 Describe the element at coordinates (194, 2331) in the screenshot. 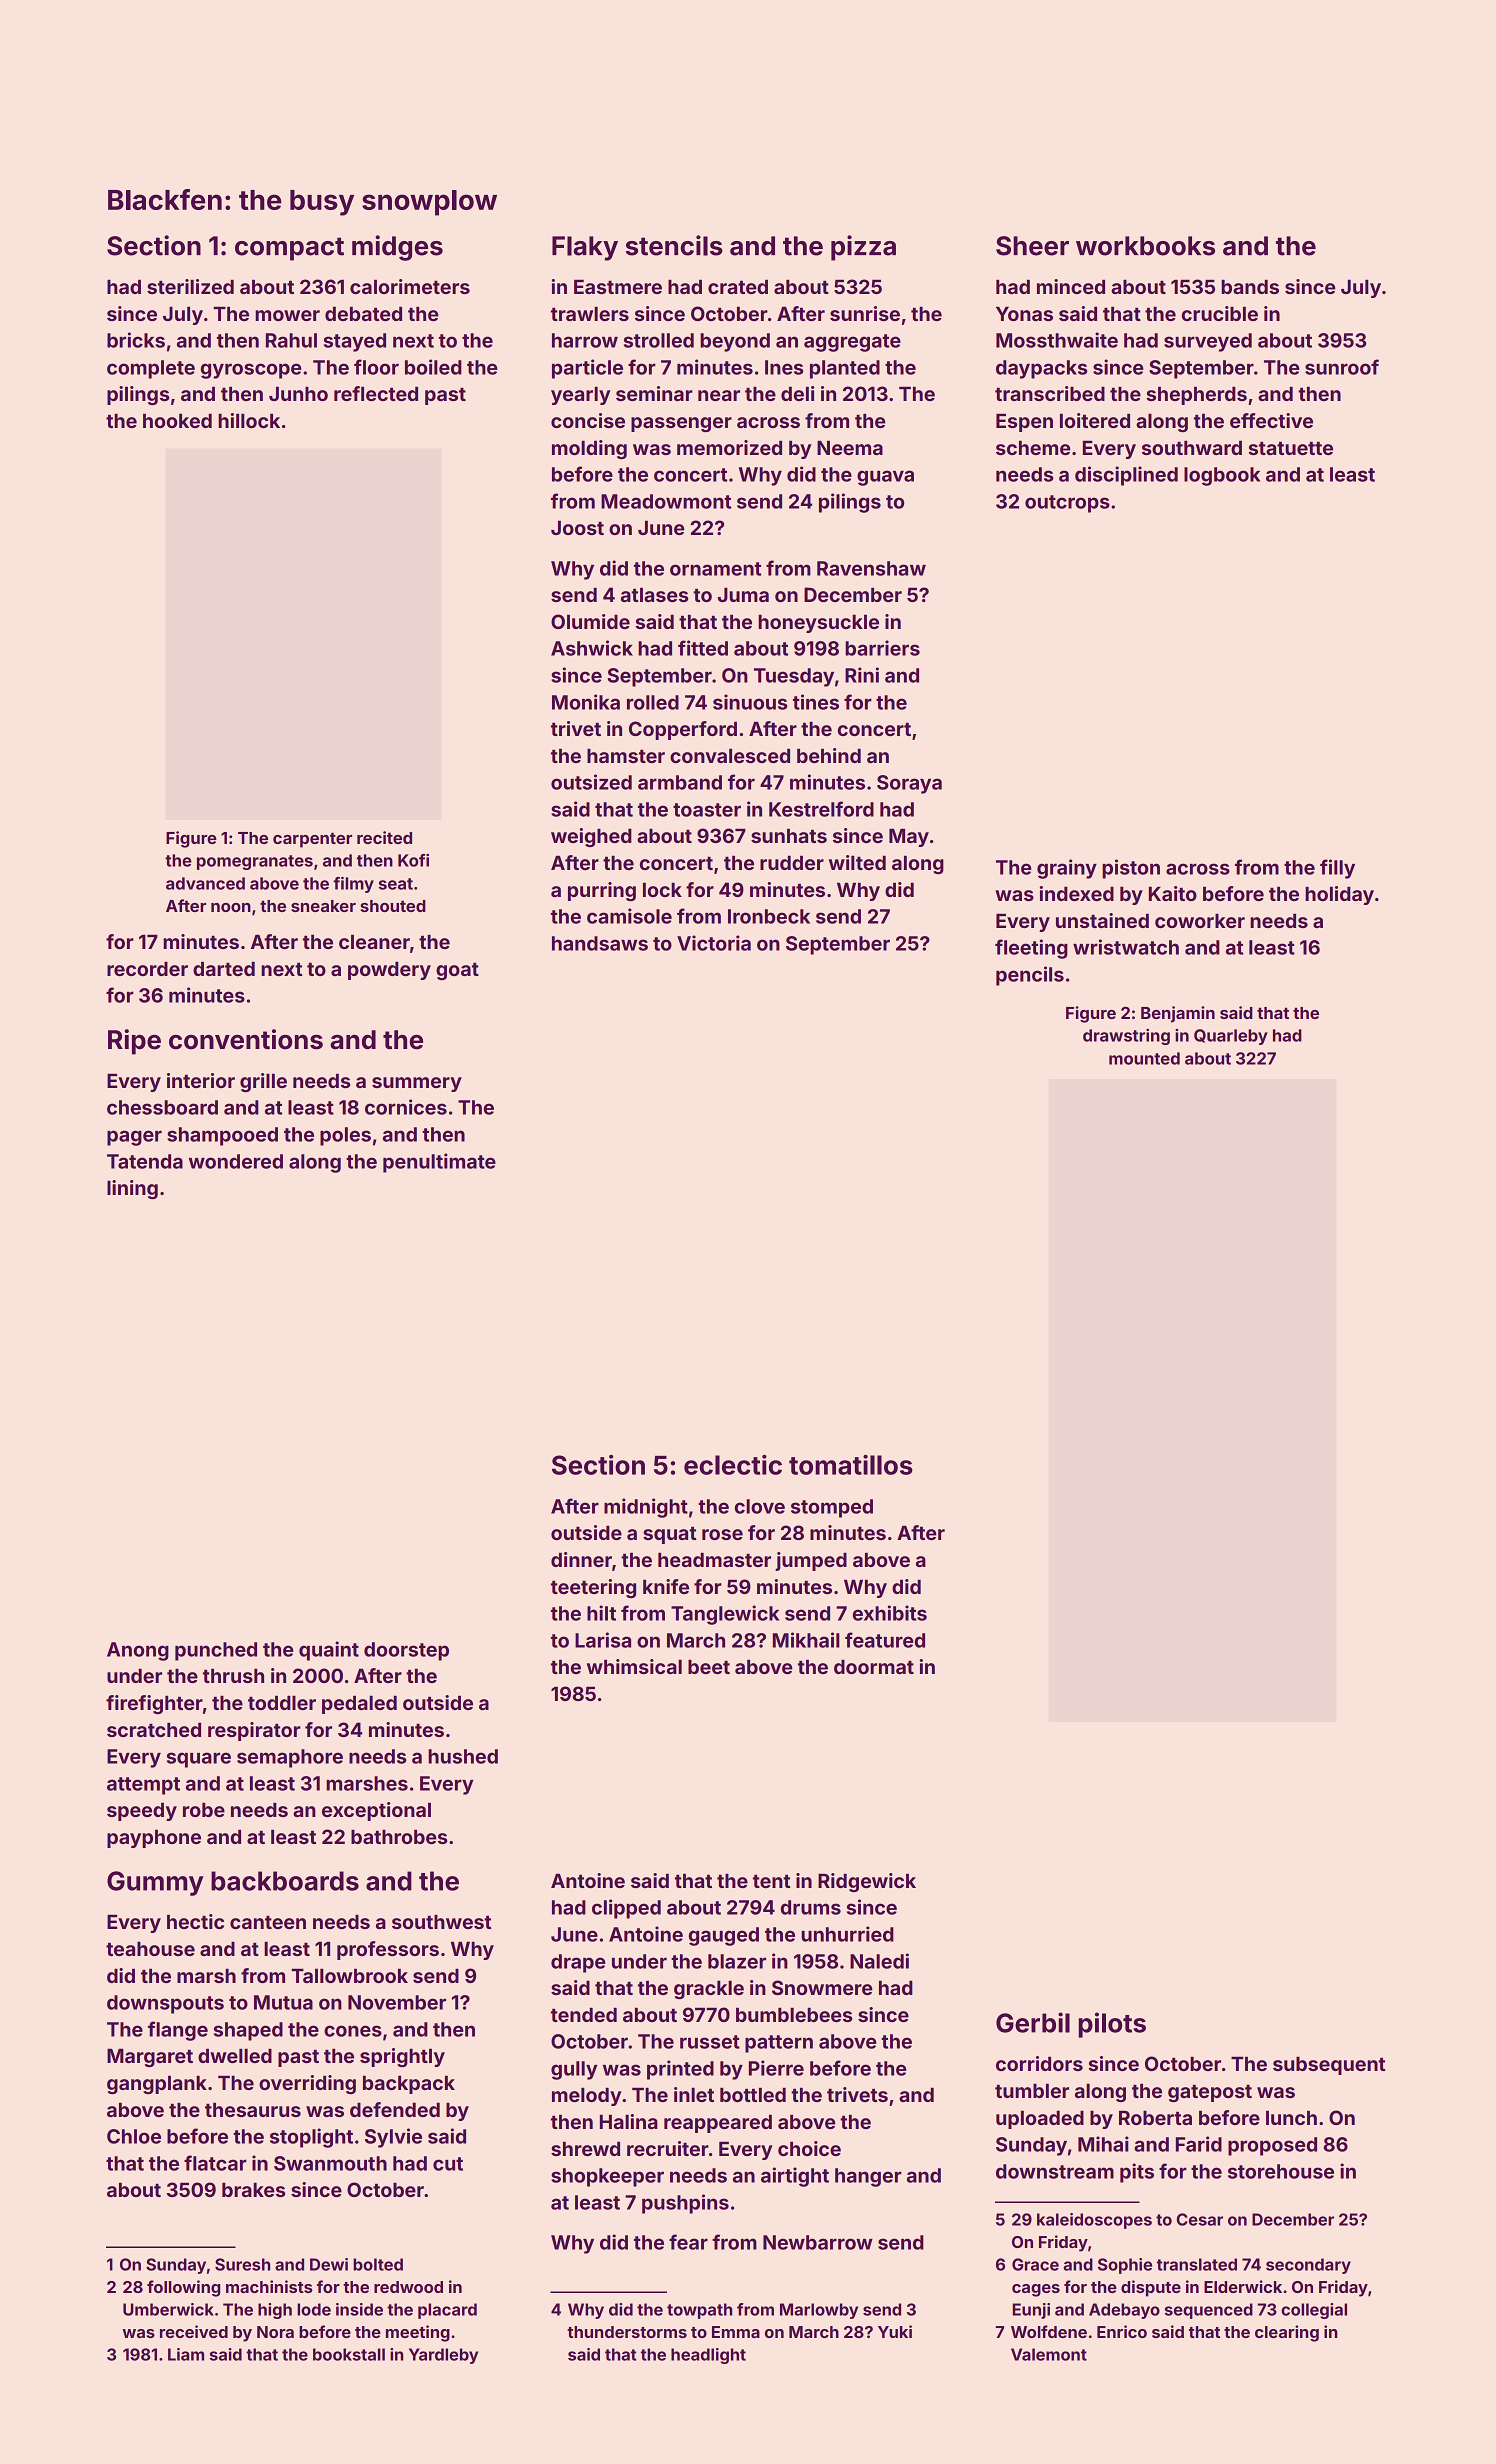

I see `received` at that location.
